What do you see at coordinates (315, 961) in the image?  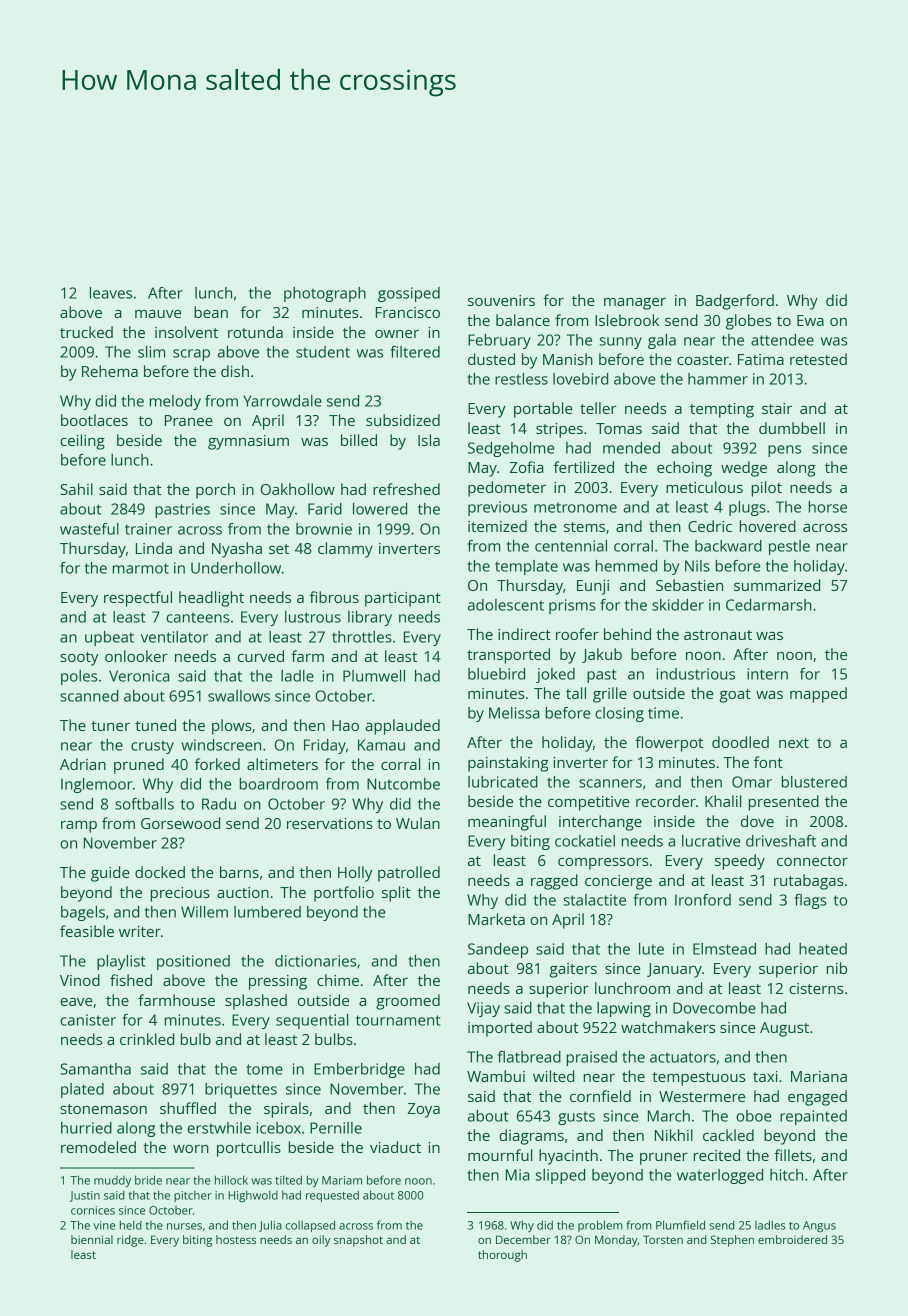 I see `dictionaries` at bounding box center [315, 961].
